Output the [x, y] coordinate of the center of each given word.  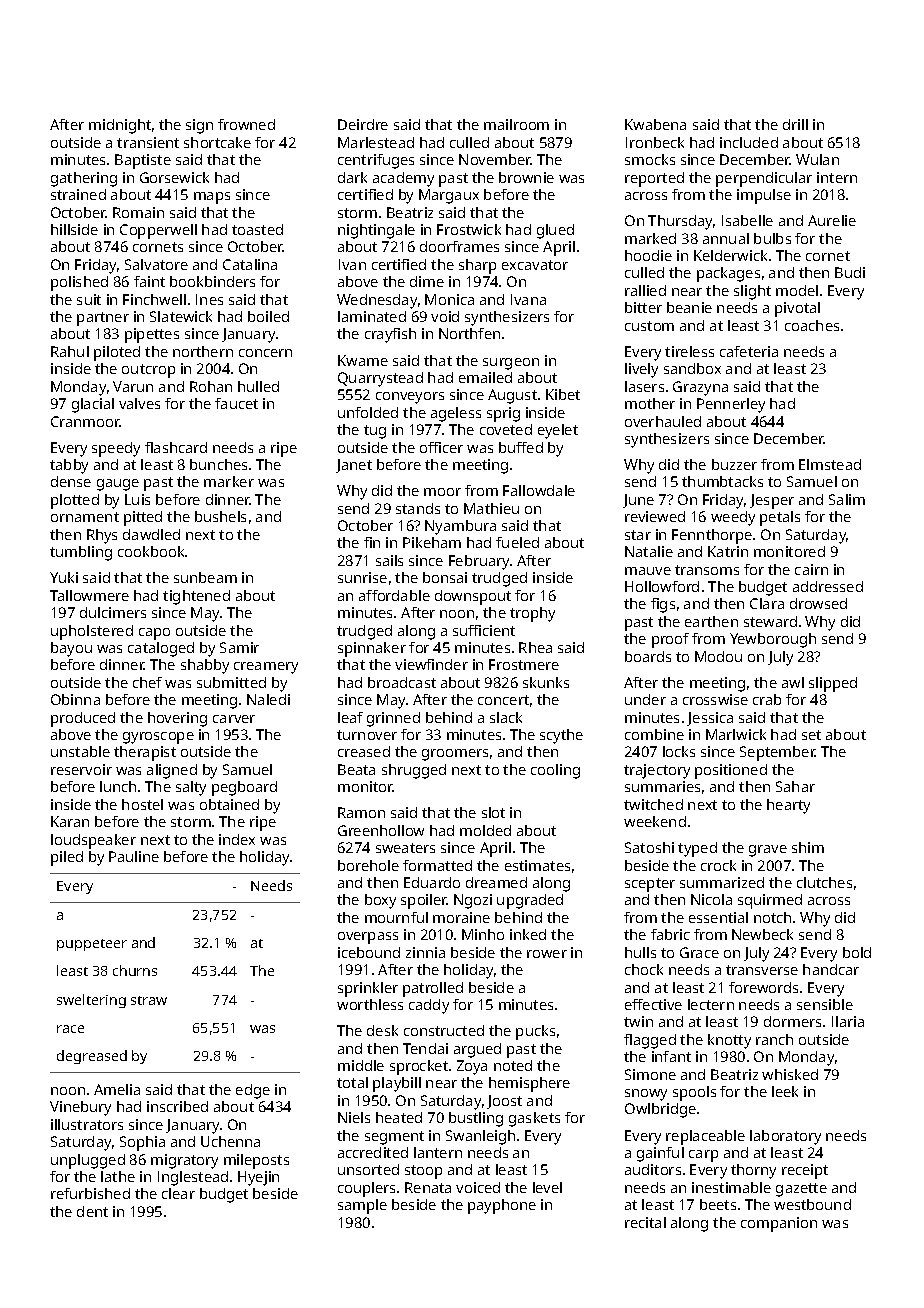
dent [92, 1211]
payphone [502, 1206]
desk [382, 1030]
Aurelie [832, 220]
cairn [811, 569]
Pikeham [432, 542]
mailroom [516, 124]
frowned [246, 124]
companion [779, 1224]
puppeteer [92, 945]
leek [785, 1091]
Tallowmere [89, 595]
